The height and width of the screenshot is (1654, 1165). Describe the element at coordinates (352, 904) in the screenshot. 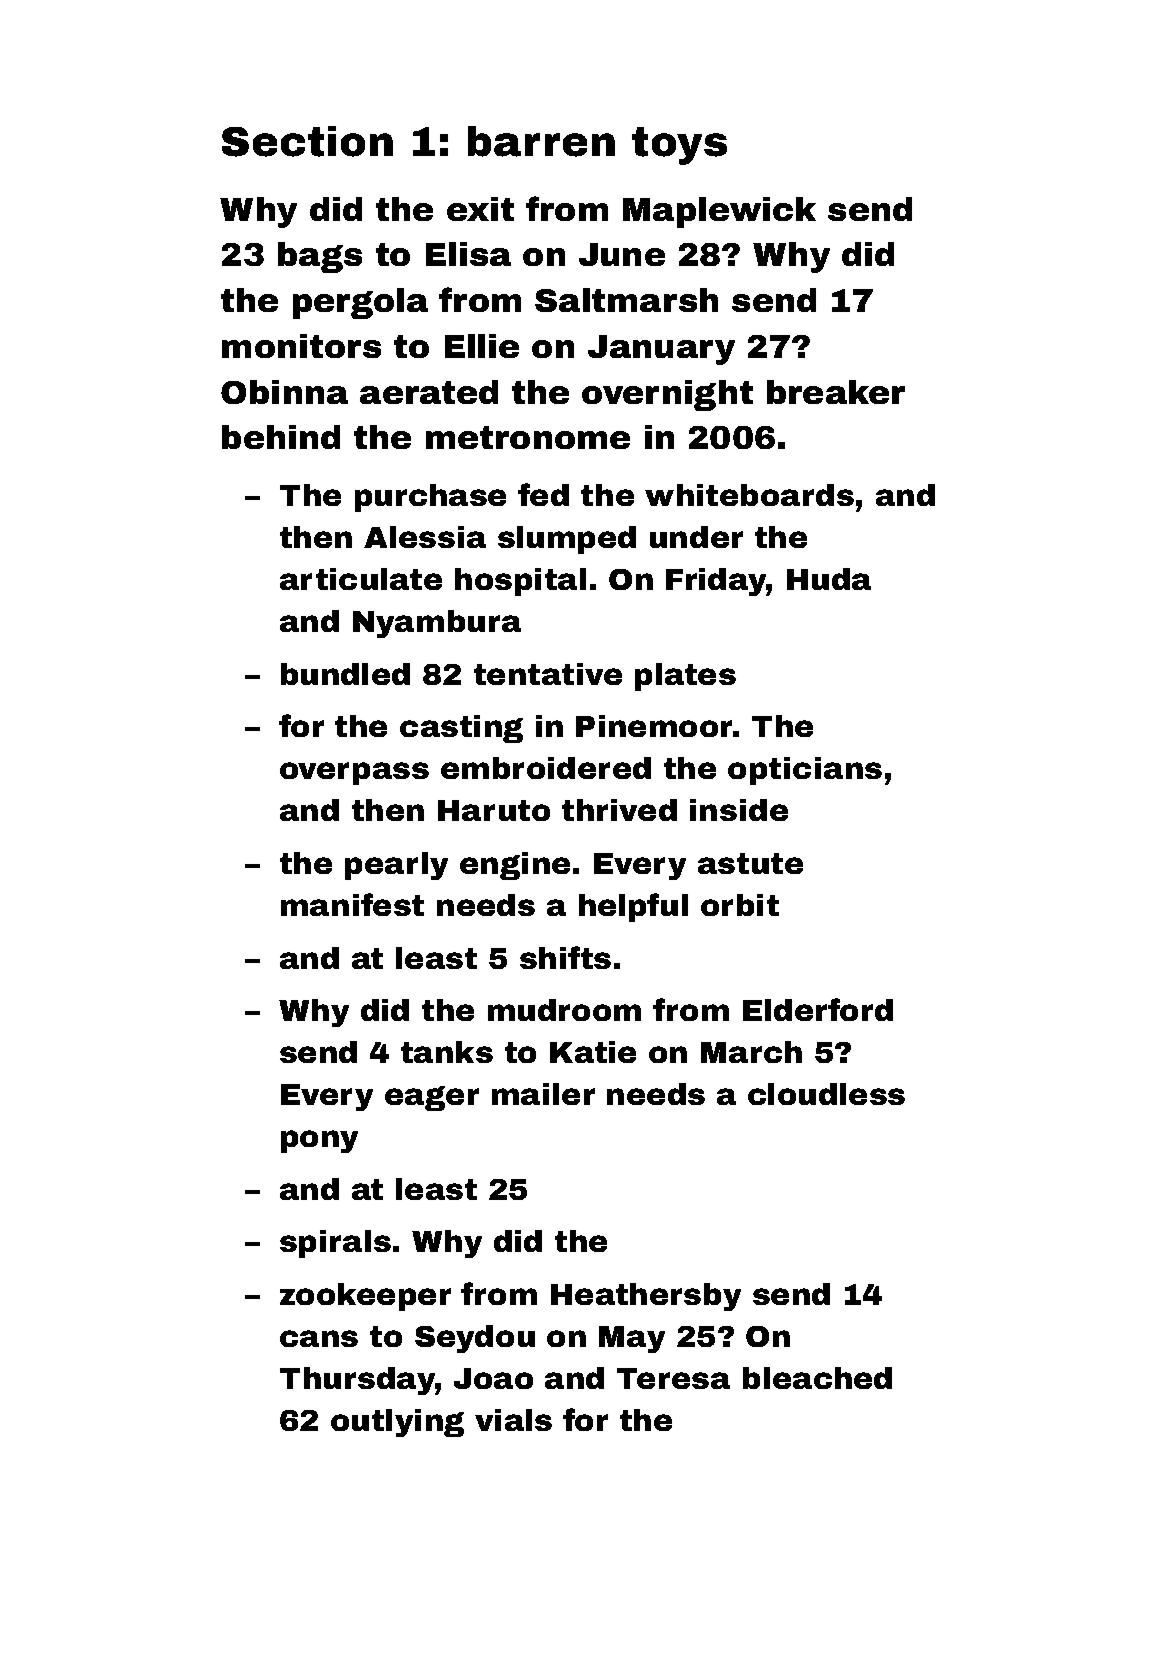

I see `manifest` at that location.
